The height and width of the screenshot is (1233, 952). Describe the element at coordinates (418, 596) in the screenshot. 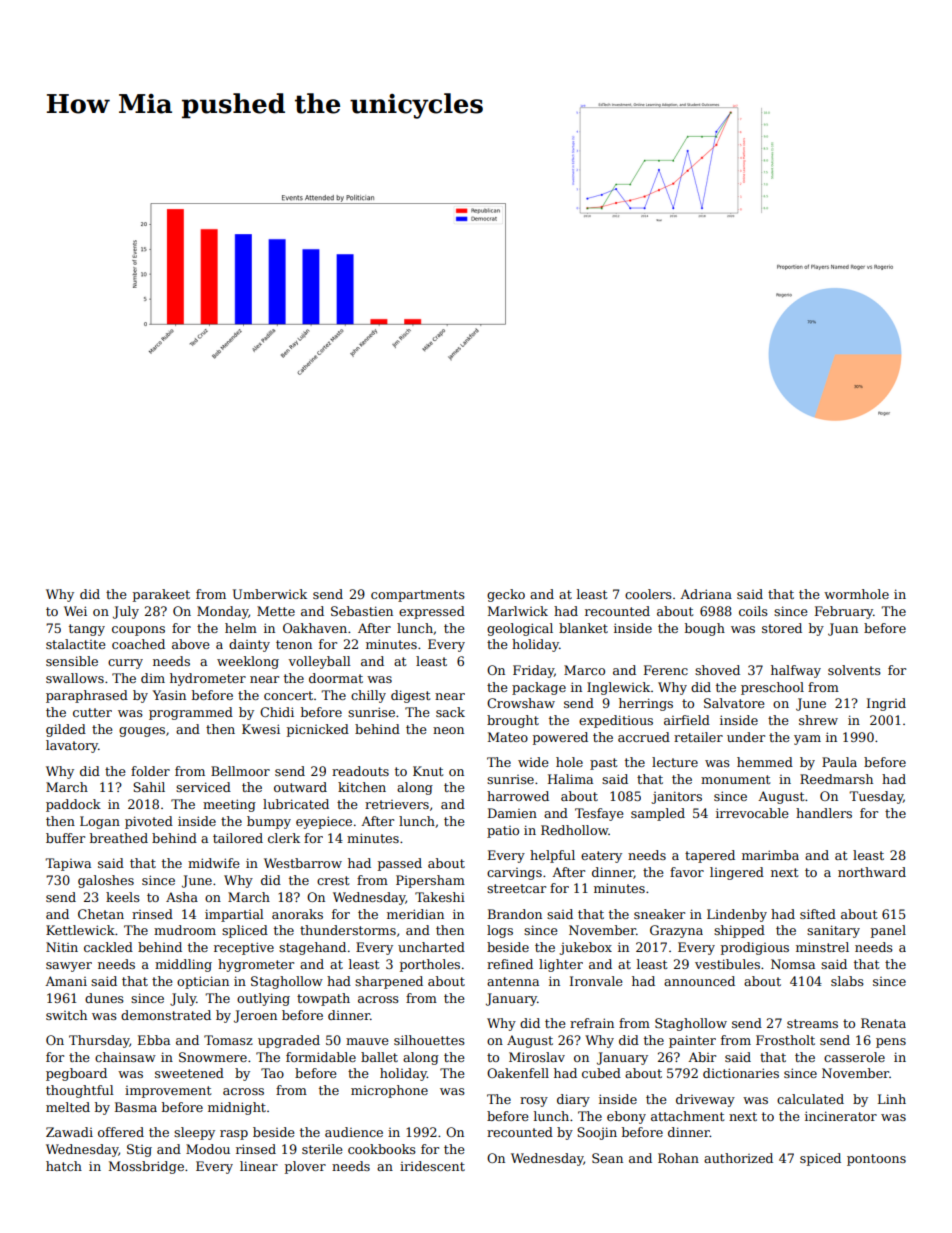

I see `compartments` at that location.
